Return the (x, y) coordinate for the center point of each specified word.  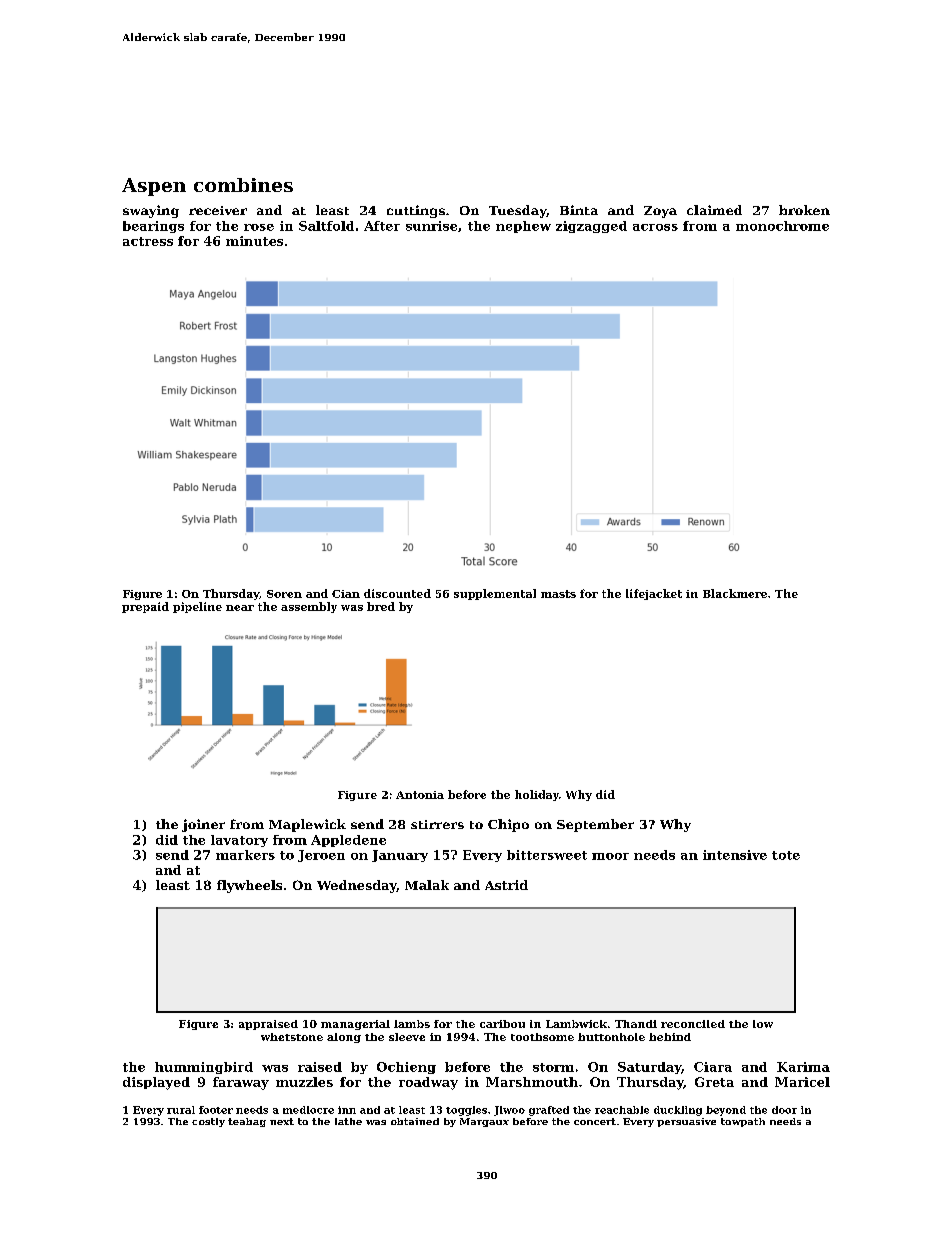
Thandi (636, 1024)
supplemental (495, 594)
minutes (254, 241)
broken (804, 210)
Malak (427, 885)
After (382, 226)
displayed (156, 1083)
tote (786, 855)
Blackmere (735, 593)
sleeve (407, 1037)
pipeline (197, 607)
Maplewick (307, 825)
